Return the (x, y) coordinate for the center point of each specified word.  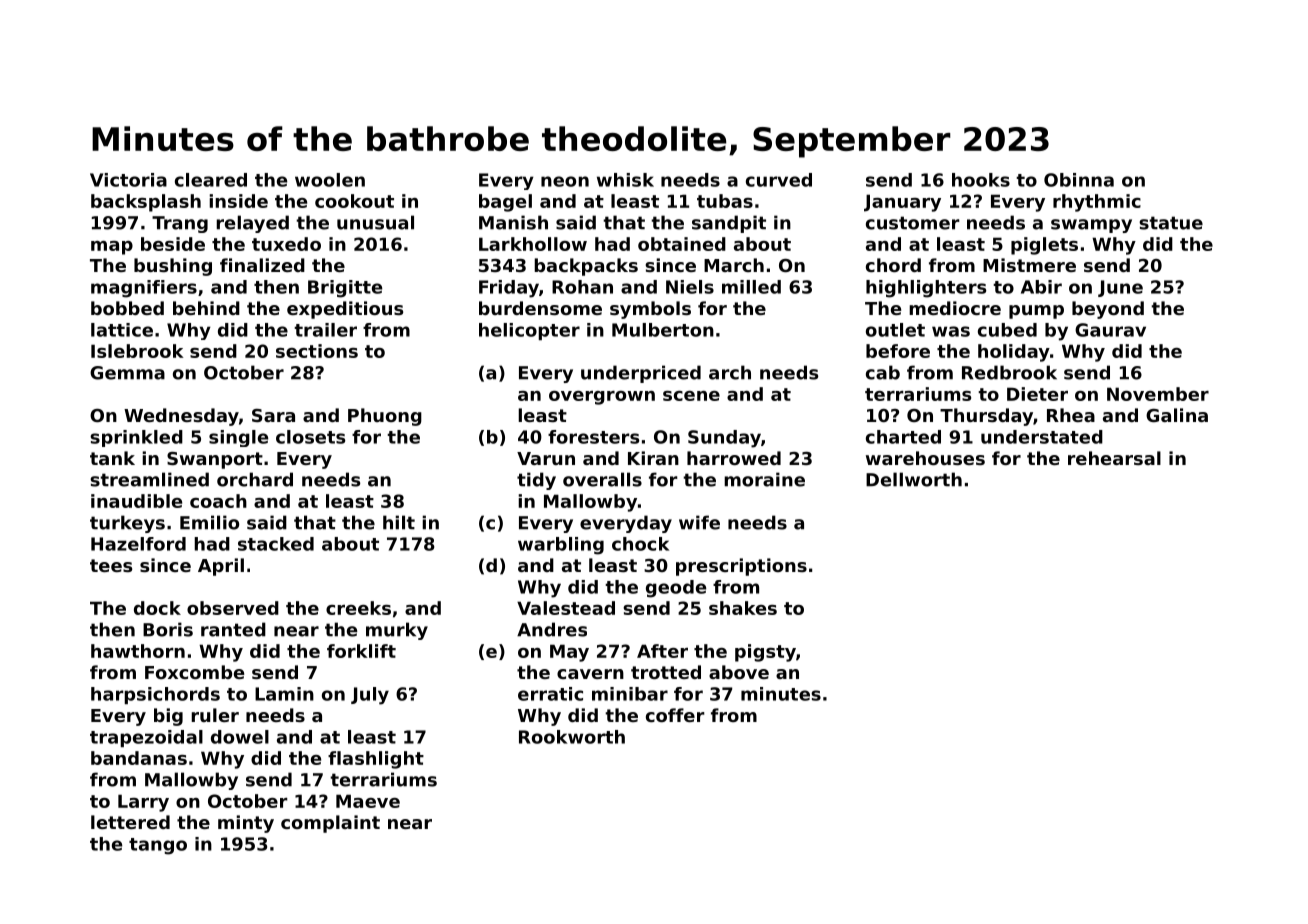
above (739, 672)
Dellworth (914, 479)
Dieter (1037, 394)
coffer (675, 715)
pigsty (765, 653)
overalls (602, 479)
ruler (215, 715)
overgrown (602, 398)
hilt (399, 522)
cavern (590, 674)
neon (565, 181)
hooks (981, 180)
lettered (130, 822)
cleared (211, 180)
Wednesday (181, 417)
